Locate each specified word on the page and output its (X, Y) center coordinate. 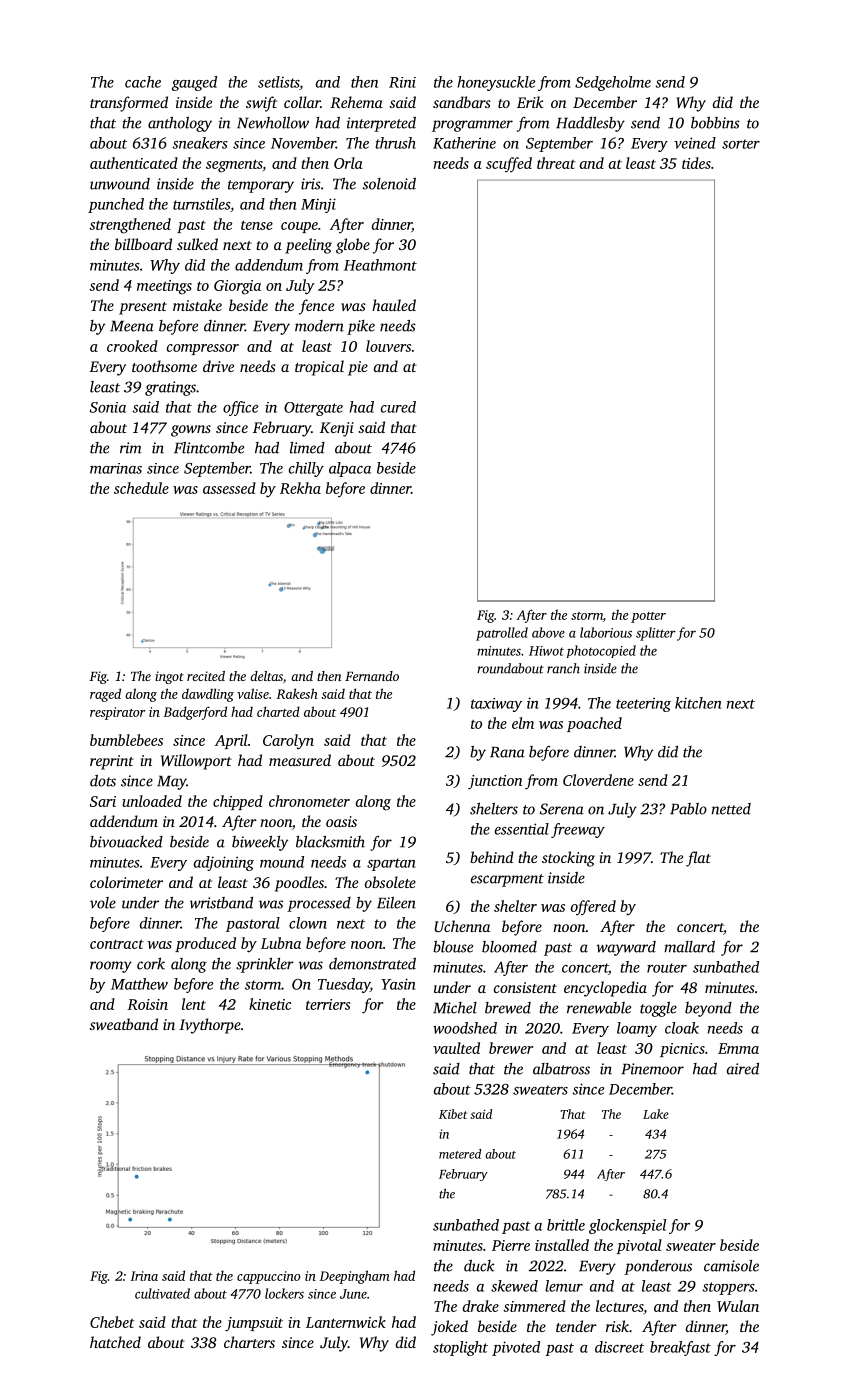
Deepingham (354, 1277)
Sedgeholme (613, 83)
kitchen (698, 703)
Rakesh (297, 693)
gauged (194, 83)
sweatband (123, 1024)
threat (556, 163)
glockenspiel (627, 1226)
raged (105, 695)
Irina (144, 1276)
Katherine (464, 143)
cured (398, 407)
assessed (229, 488)
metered (460, 1154)
